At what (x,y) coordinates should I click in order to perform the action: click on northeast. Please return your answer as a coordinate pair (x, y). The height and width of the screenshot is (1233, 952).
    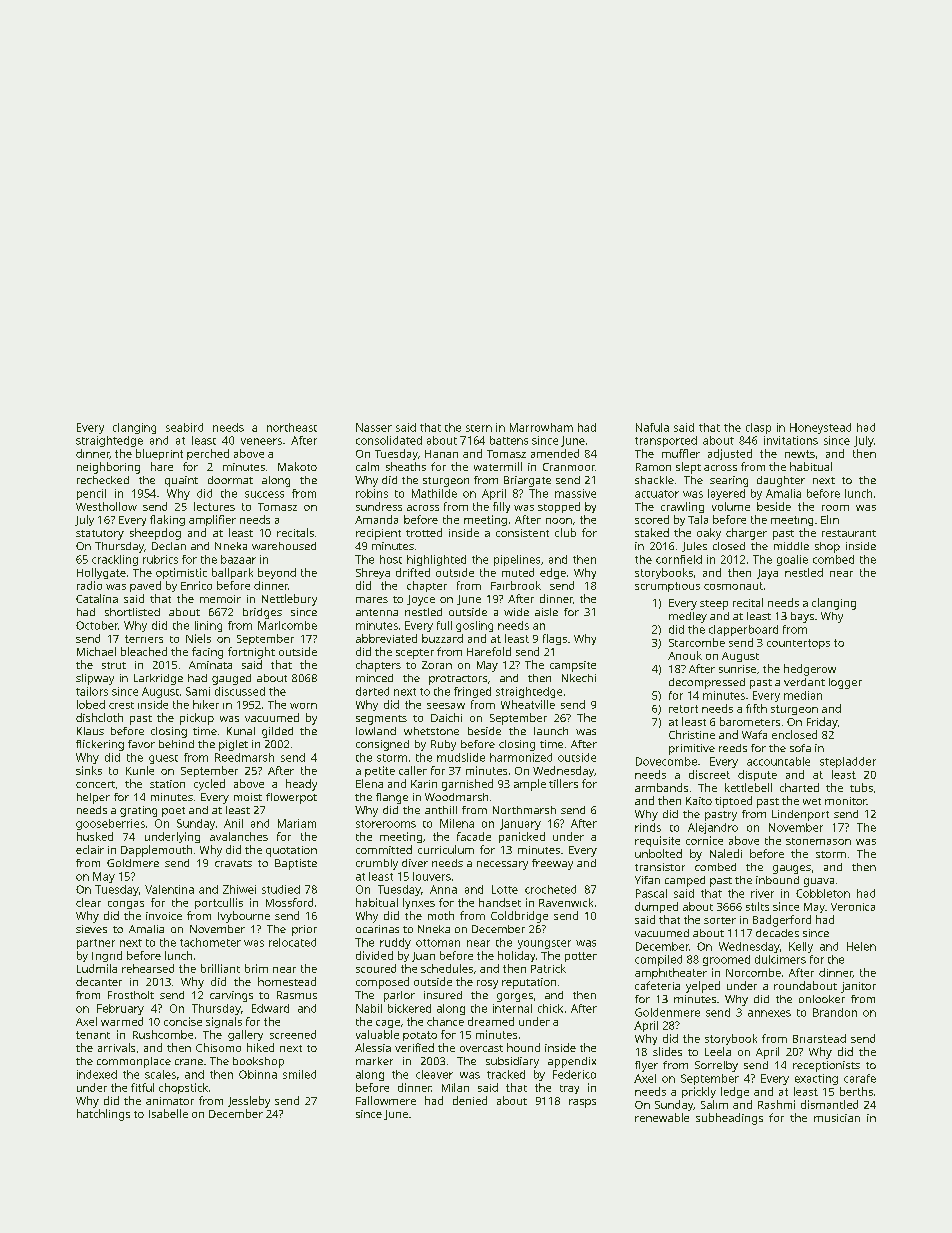
    Looking at the image, I should click on (292, 427).
